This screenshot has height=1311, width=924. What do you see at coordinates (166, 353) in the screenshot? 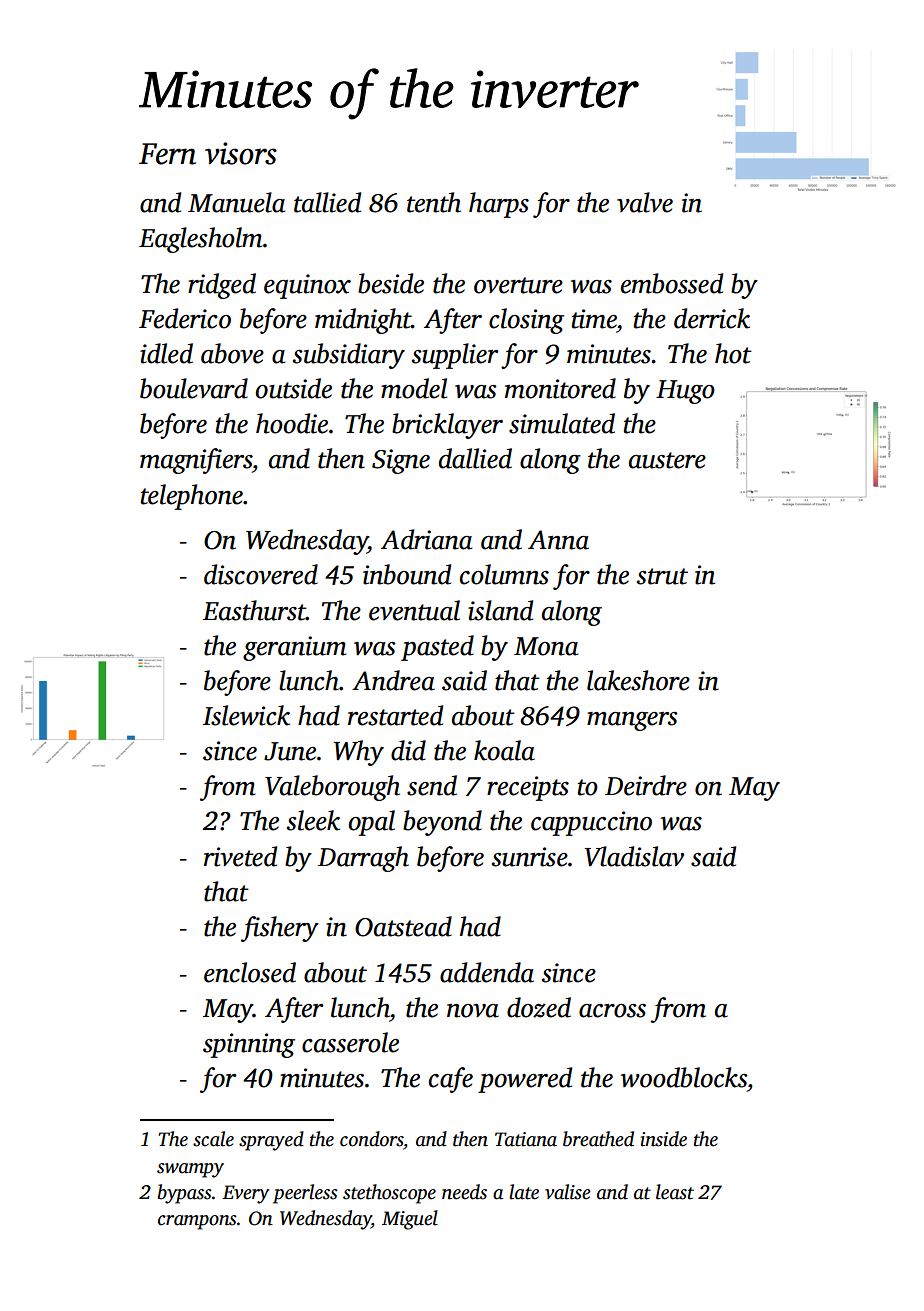
I see `idled` at bounding box center [166, 353].
